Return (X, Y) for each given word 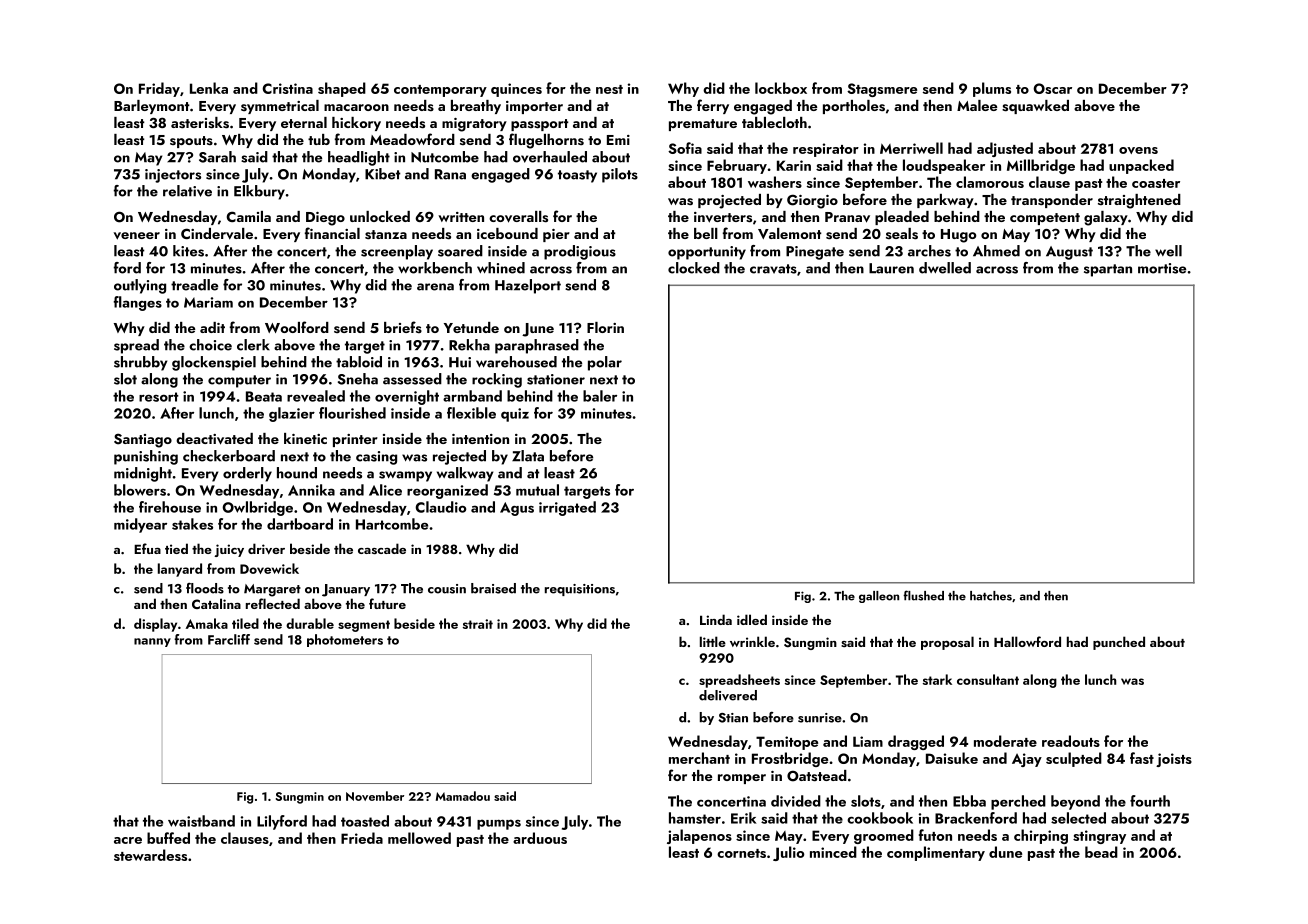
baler (600, 396)
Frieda (362, 838)
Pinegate (815, 253)
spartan (1108, 270)
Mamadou (463, 796)
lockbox (781, 88)
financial (332, 233)
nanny (152, 642)
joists (1174, 760)
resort (159, 397)
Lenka (209, 88)
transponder (1052, 201)
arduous (540, 838)
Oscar (1052, 88)
